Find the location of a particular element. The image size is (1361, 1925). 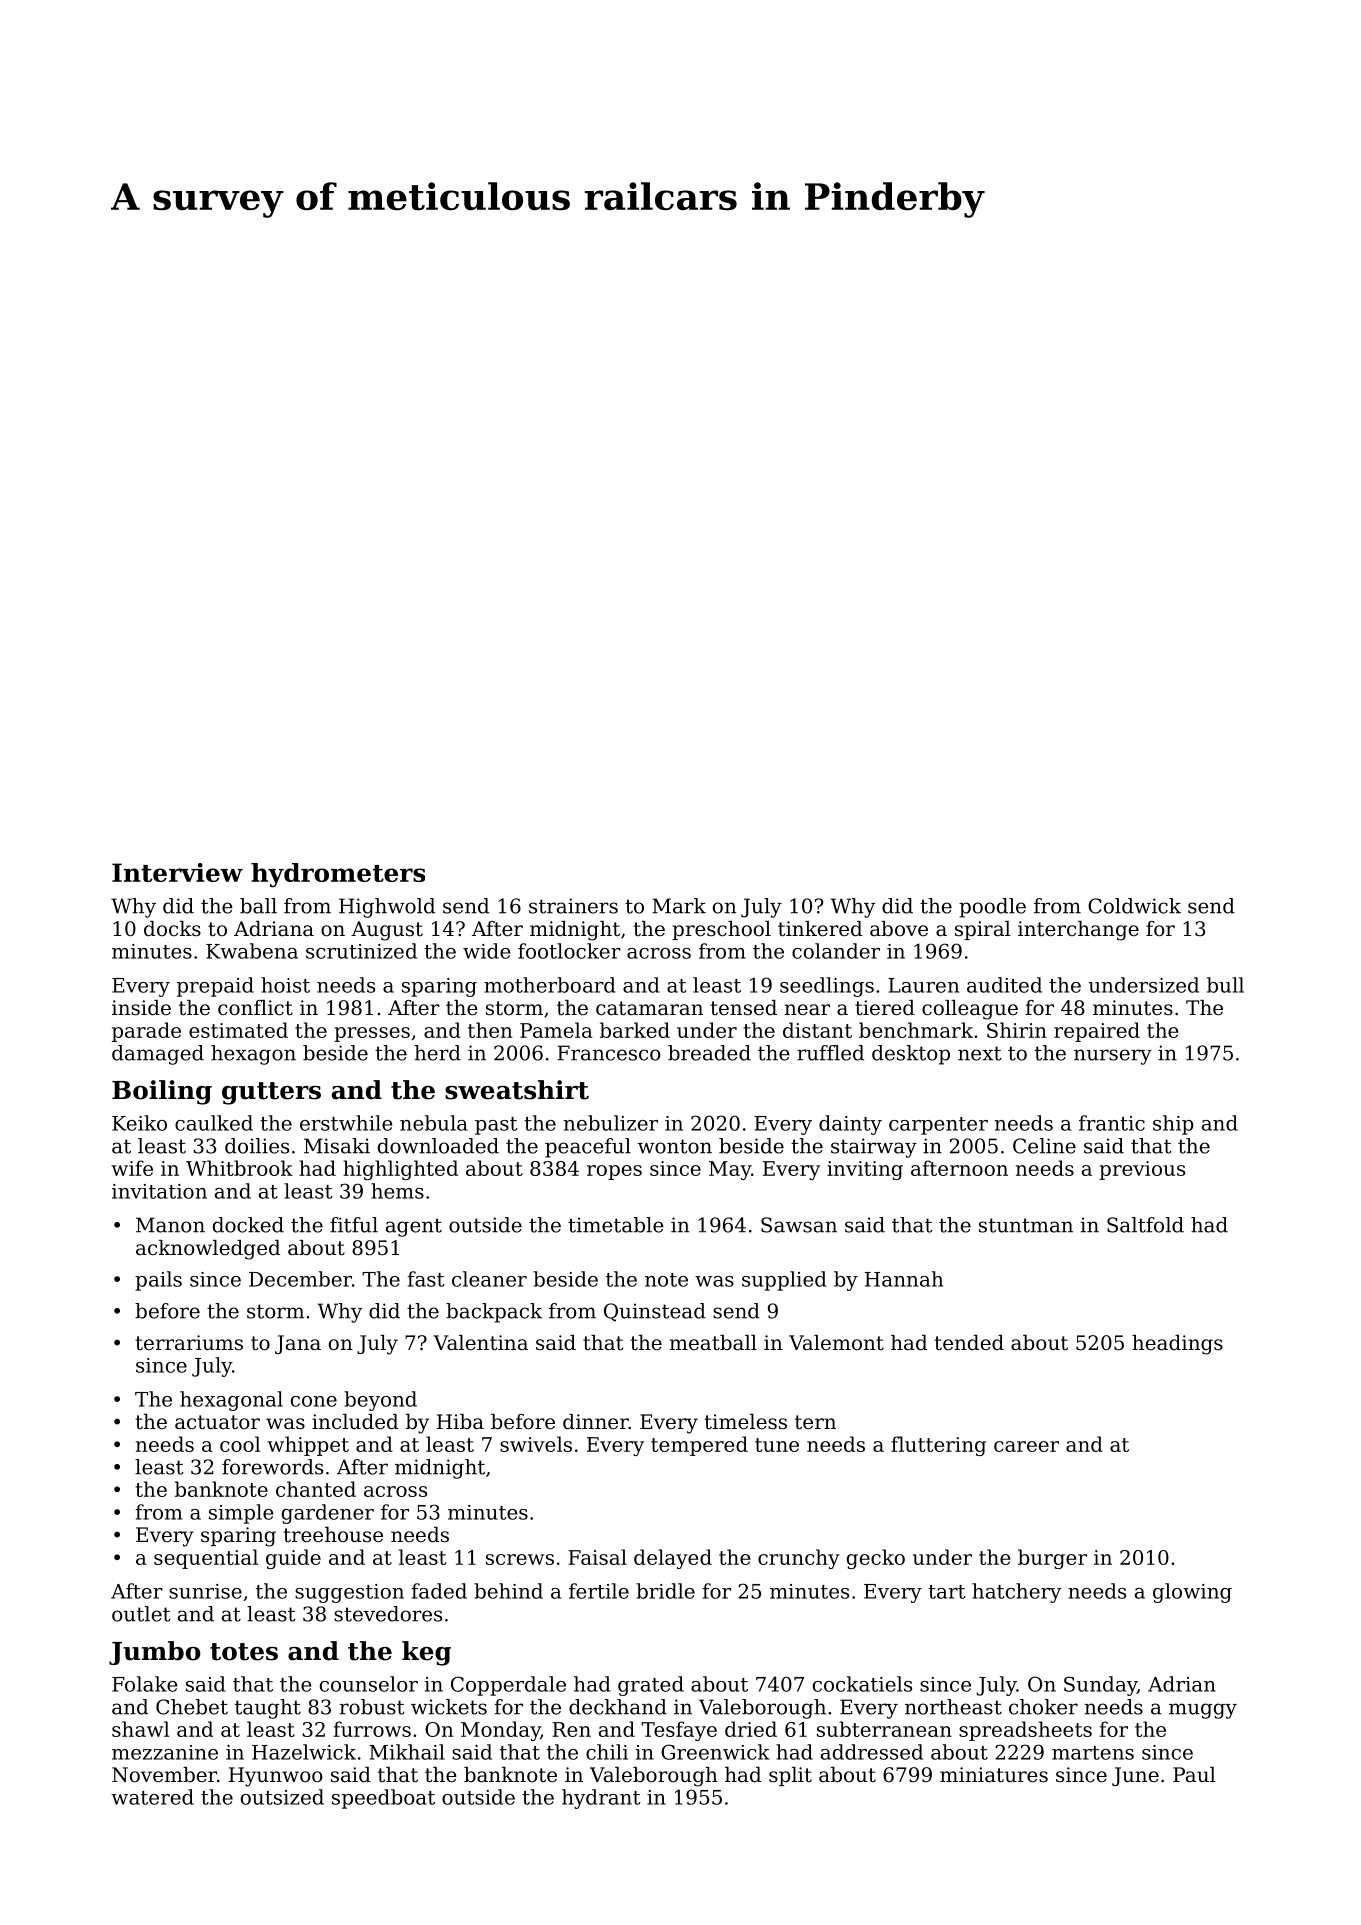

wife is located at coordinates (132, 1168).
